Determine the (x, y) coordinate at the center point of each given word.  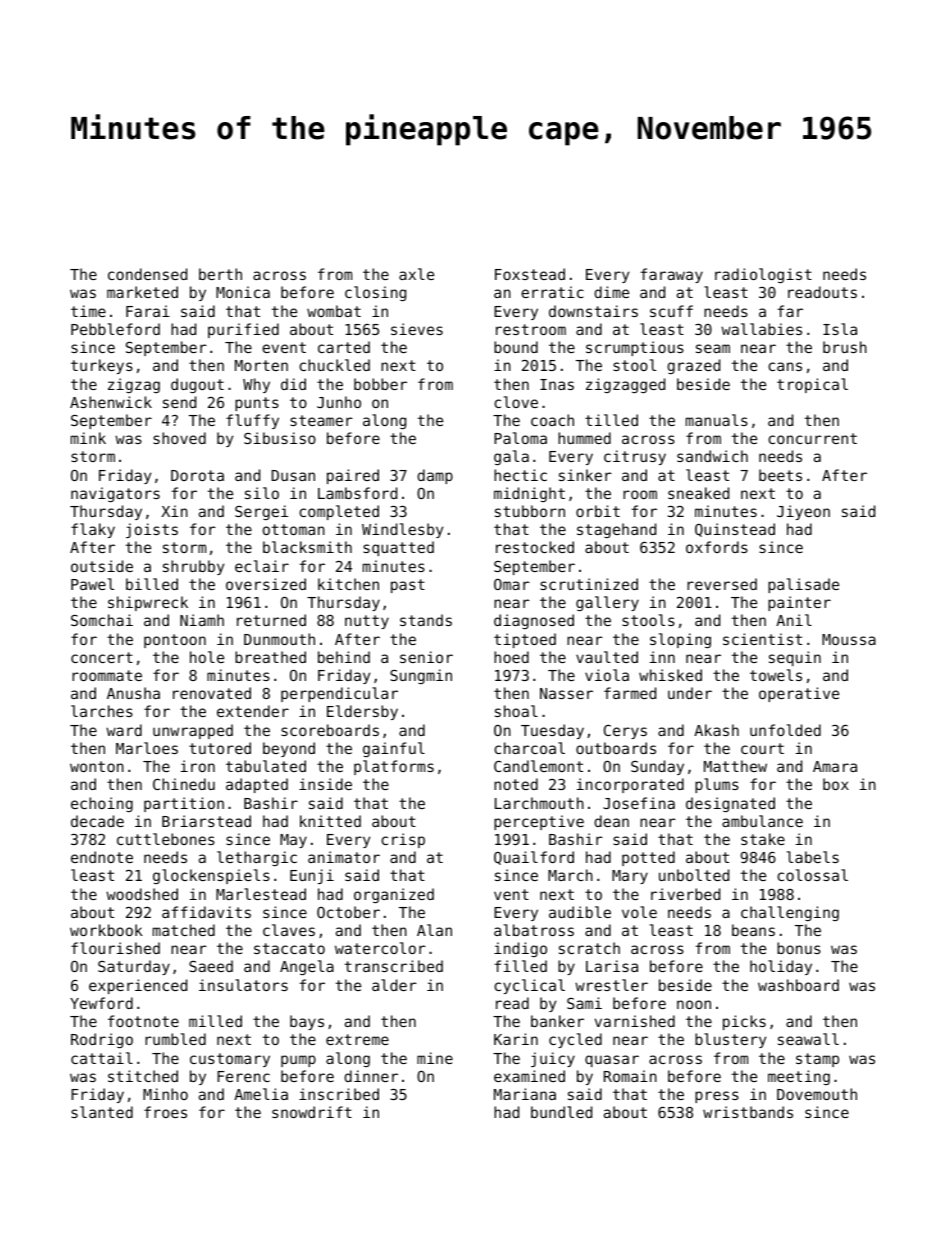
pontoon (175, 641)
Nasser (566, 693)
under (690, 693)
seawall (808, 1039)
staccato (289, 948)
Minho (165, 1094)
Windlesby (402, 530)
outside (102, 566)
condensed (147, 274)
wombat (334, 311)
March (570, 875)
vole (639, 912)
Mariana (525, 1094)
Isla (840, 329)
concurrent (812, 438)
